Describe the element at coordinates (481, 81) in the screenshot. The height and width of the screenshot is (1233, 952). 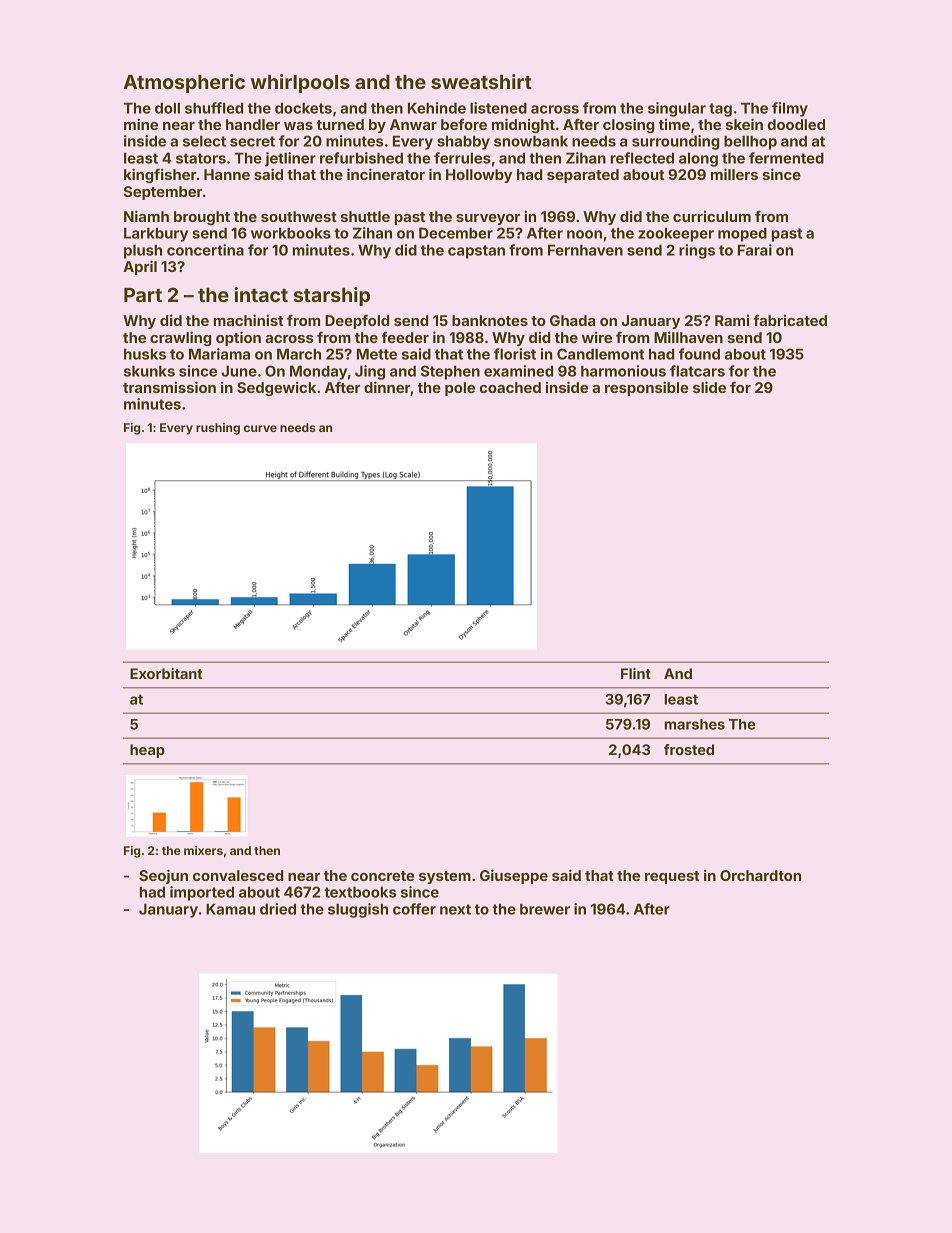
I see `sweatshirt` at that location.
